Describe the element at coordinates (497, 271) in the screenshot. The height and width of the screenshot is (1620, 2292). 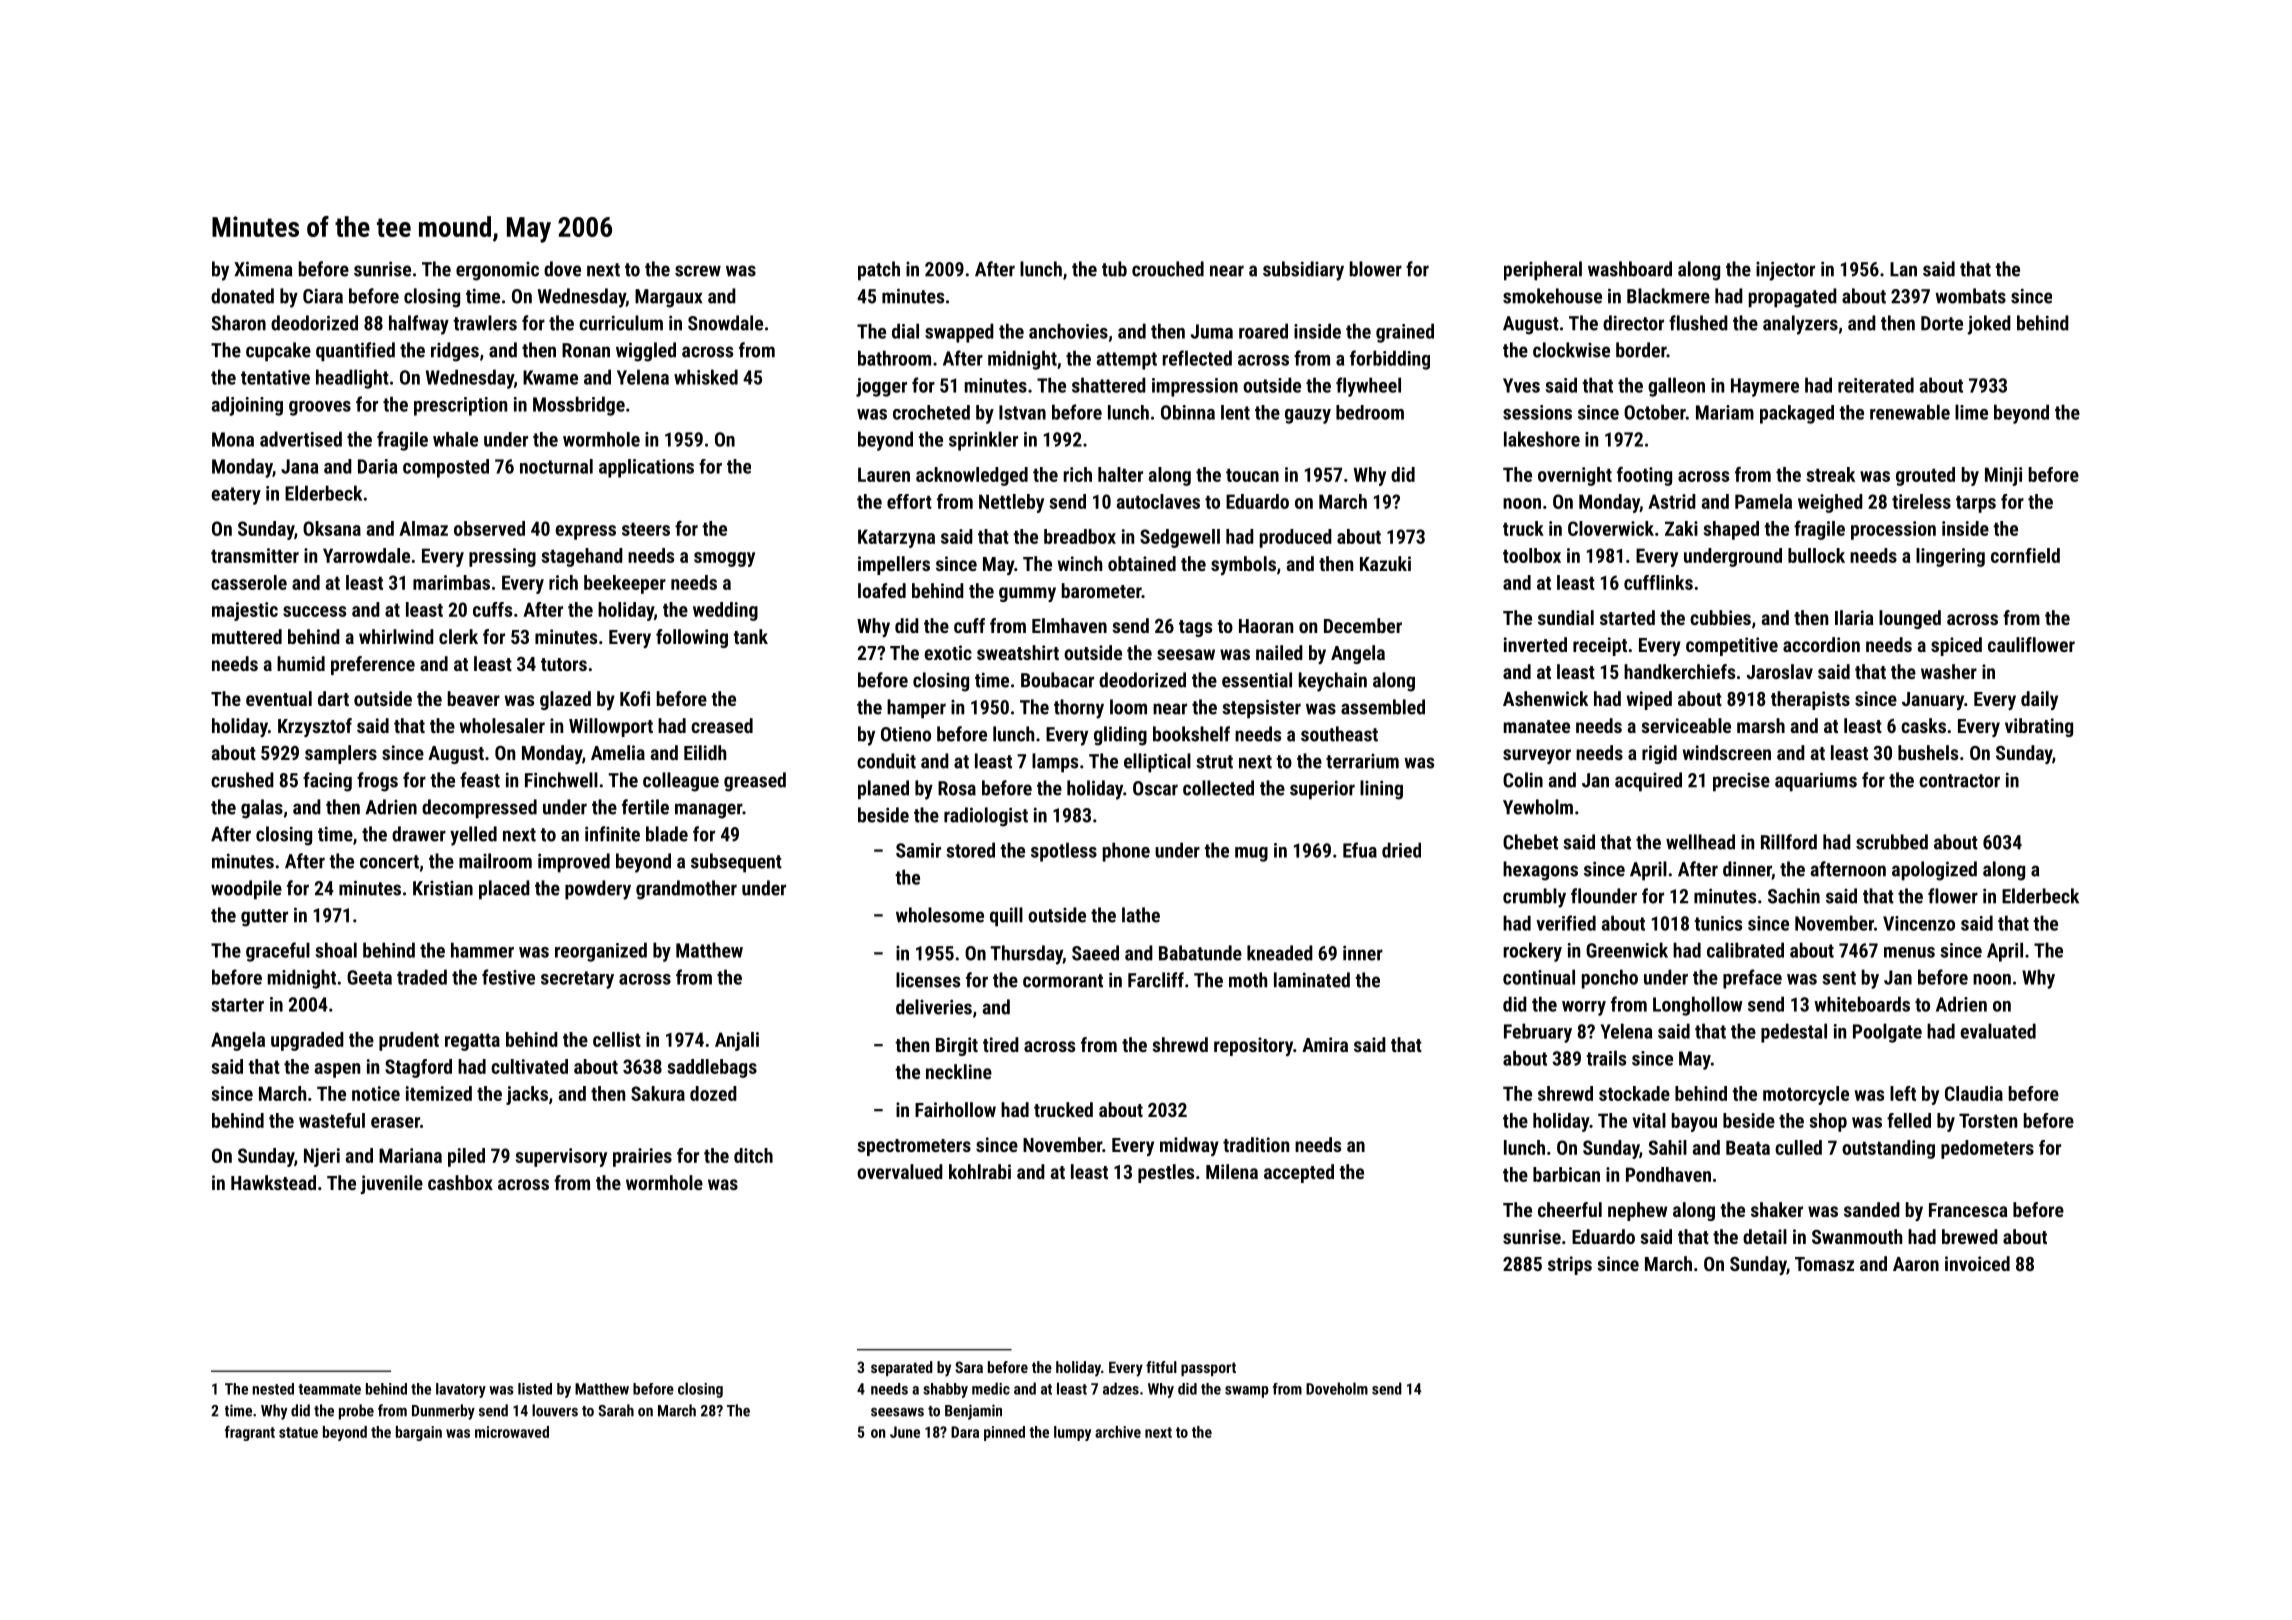
I see `ergonomic` at that location.
